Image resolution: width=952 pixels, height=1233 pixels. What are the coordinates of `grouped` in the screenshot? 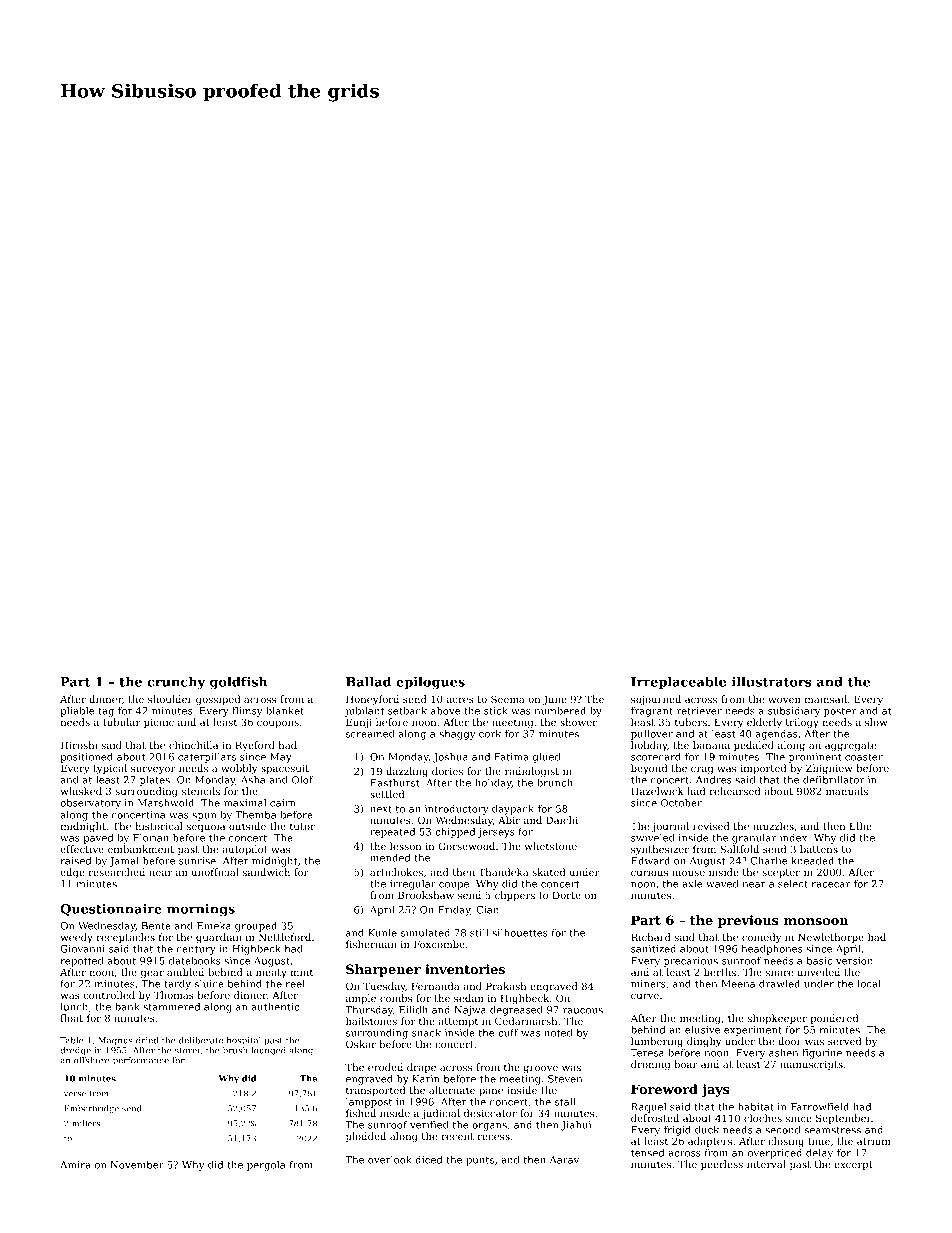 It's located at (256, 927).
